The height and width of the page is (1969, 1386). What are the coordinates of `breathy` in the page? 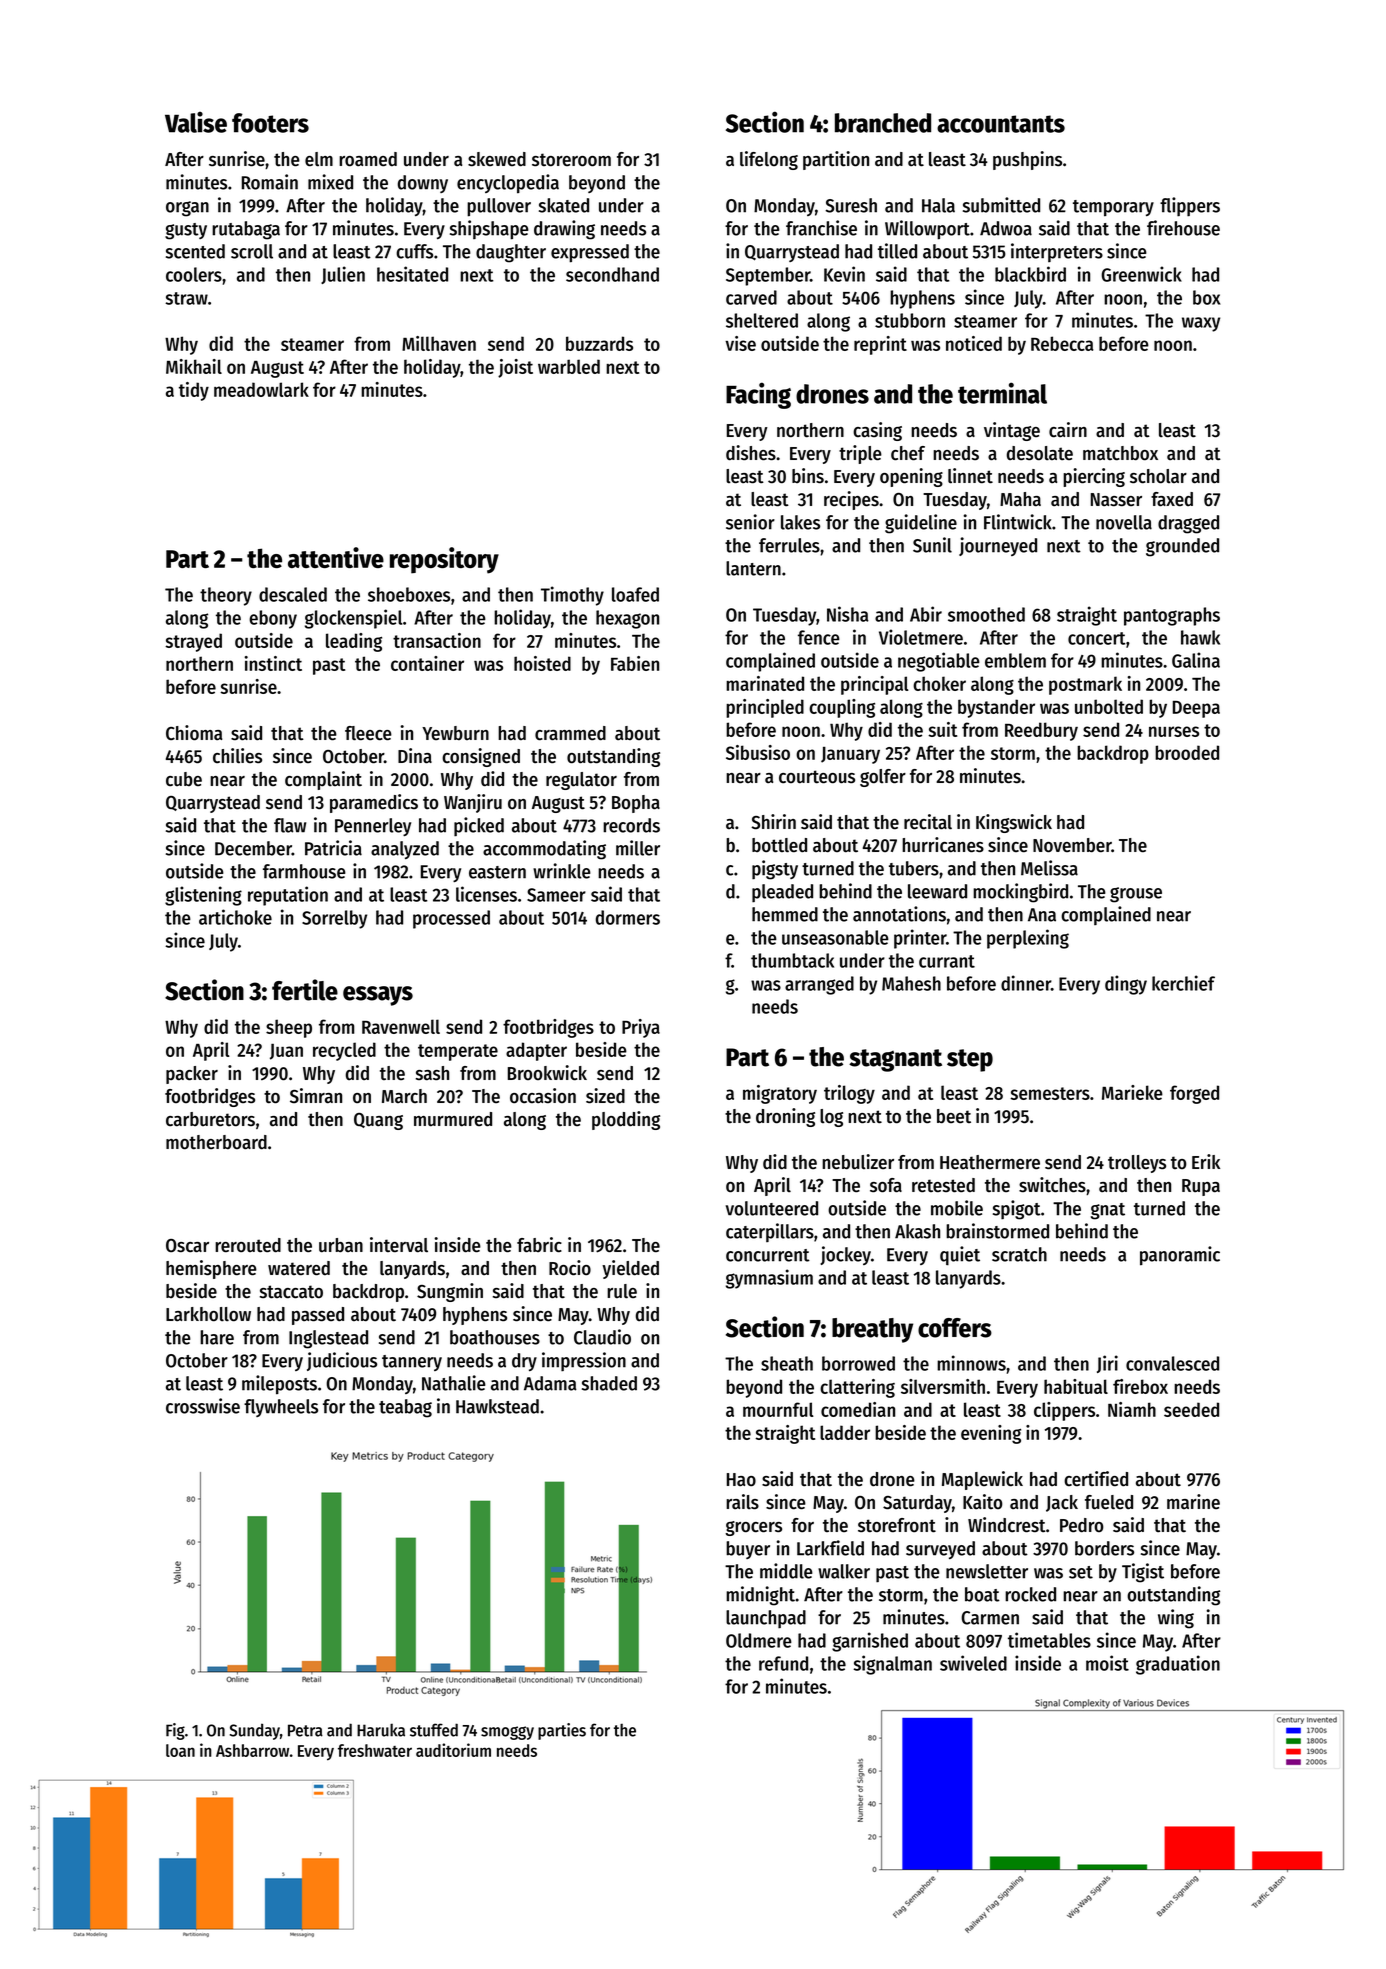 It's located at (872, 1330).
